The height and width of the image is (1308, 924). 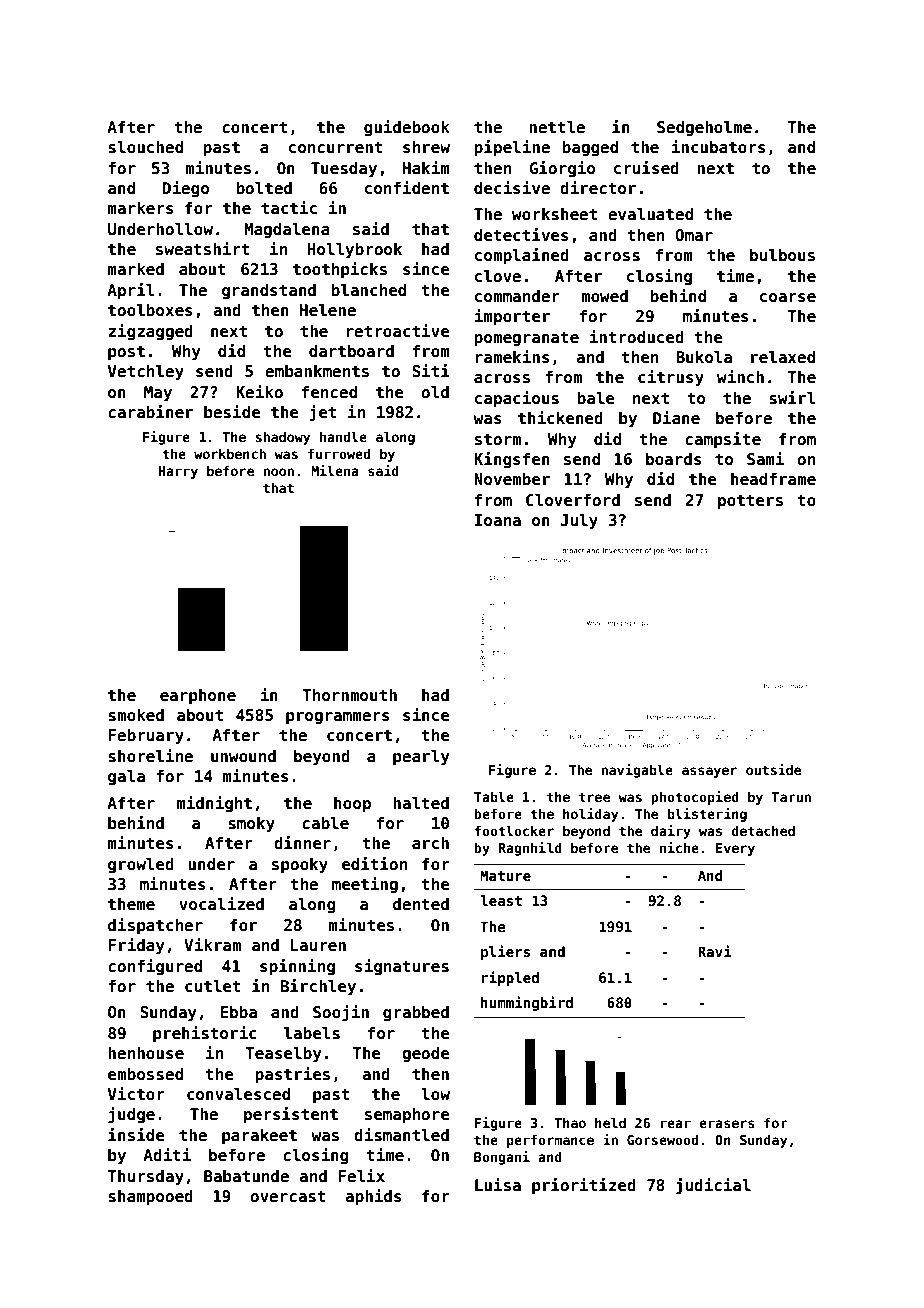 What do you see at coordinates (526, 339) in the image?
I see `pomegranate` at bounding box center [526, 339].
